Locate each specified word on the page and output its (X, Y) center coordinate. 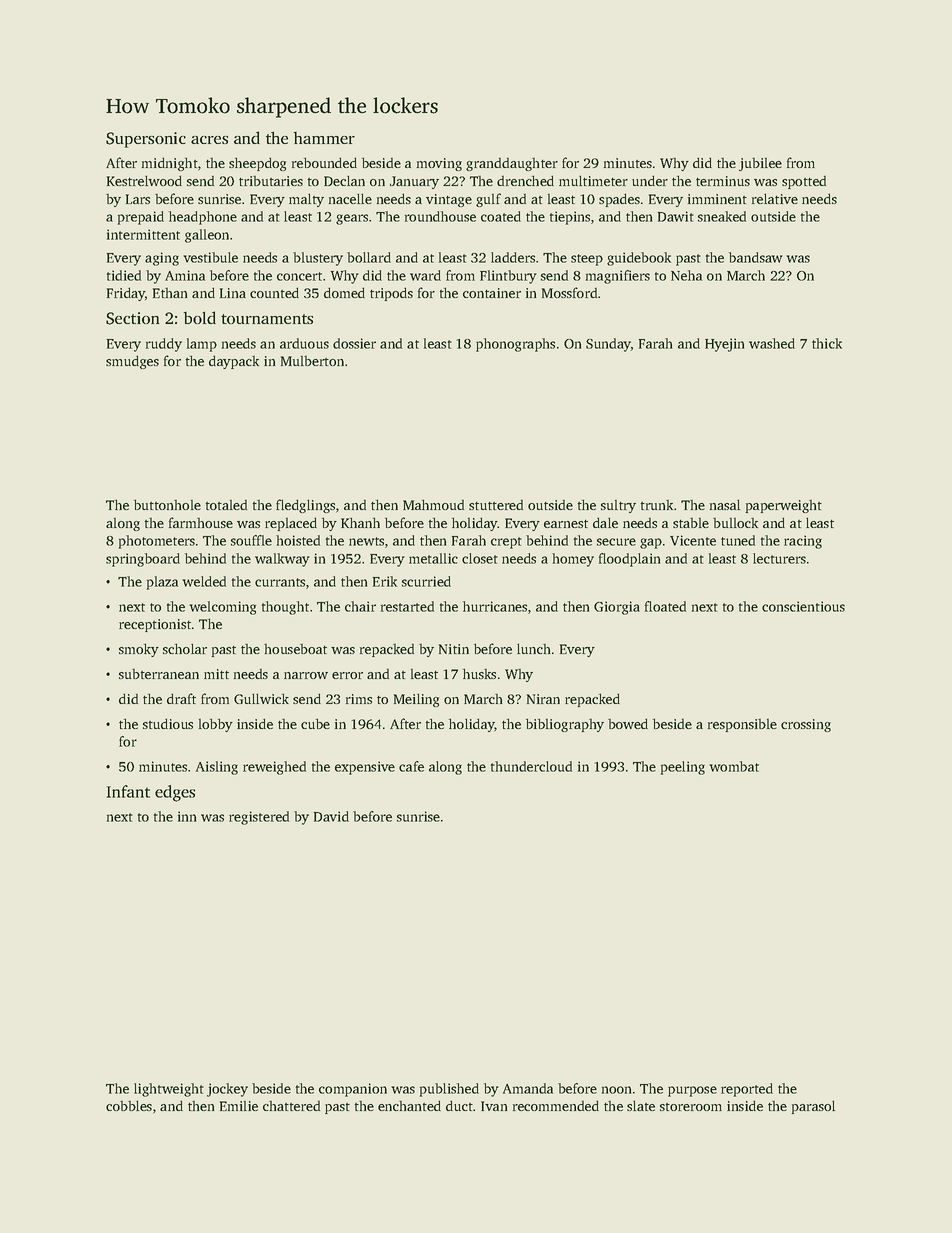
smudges (132, 362)
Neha (686, 275)
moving (439, 164)
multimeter (593, 180)
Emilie (239, 1106)
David (331, 816)
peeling (683, 768)
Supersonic (146, 140)
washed (772, 343)
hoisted (298, 540)
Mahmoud (433, 504)
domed (344, 292)
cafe (411, 766)
